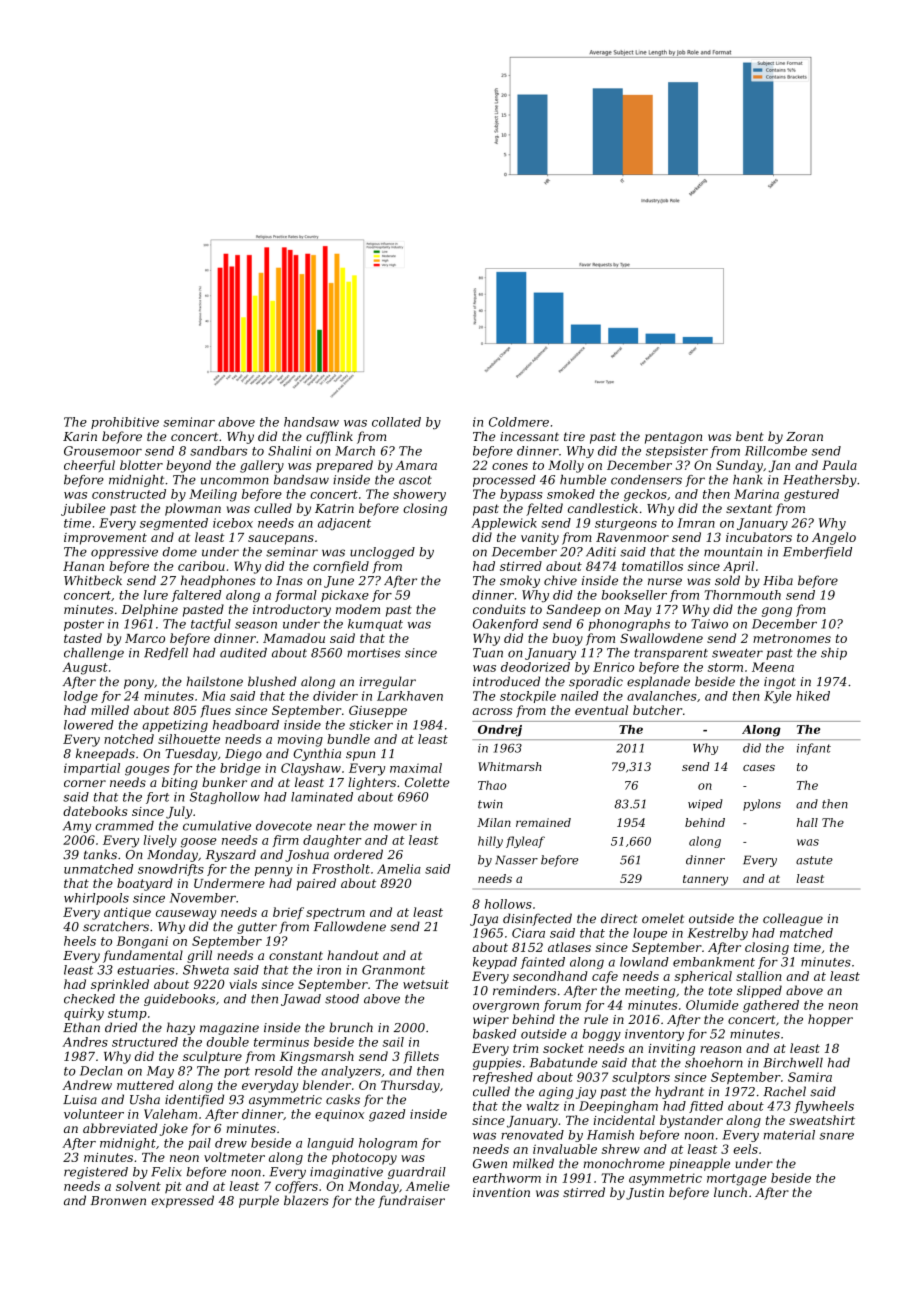 The image size is (924, 1308). Describe the element at coordinates (673, 438) in the image. I see `pentagon` at that location.
